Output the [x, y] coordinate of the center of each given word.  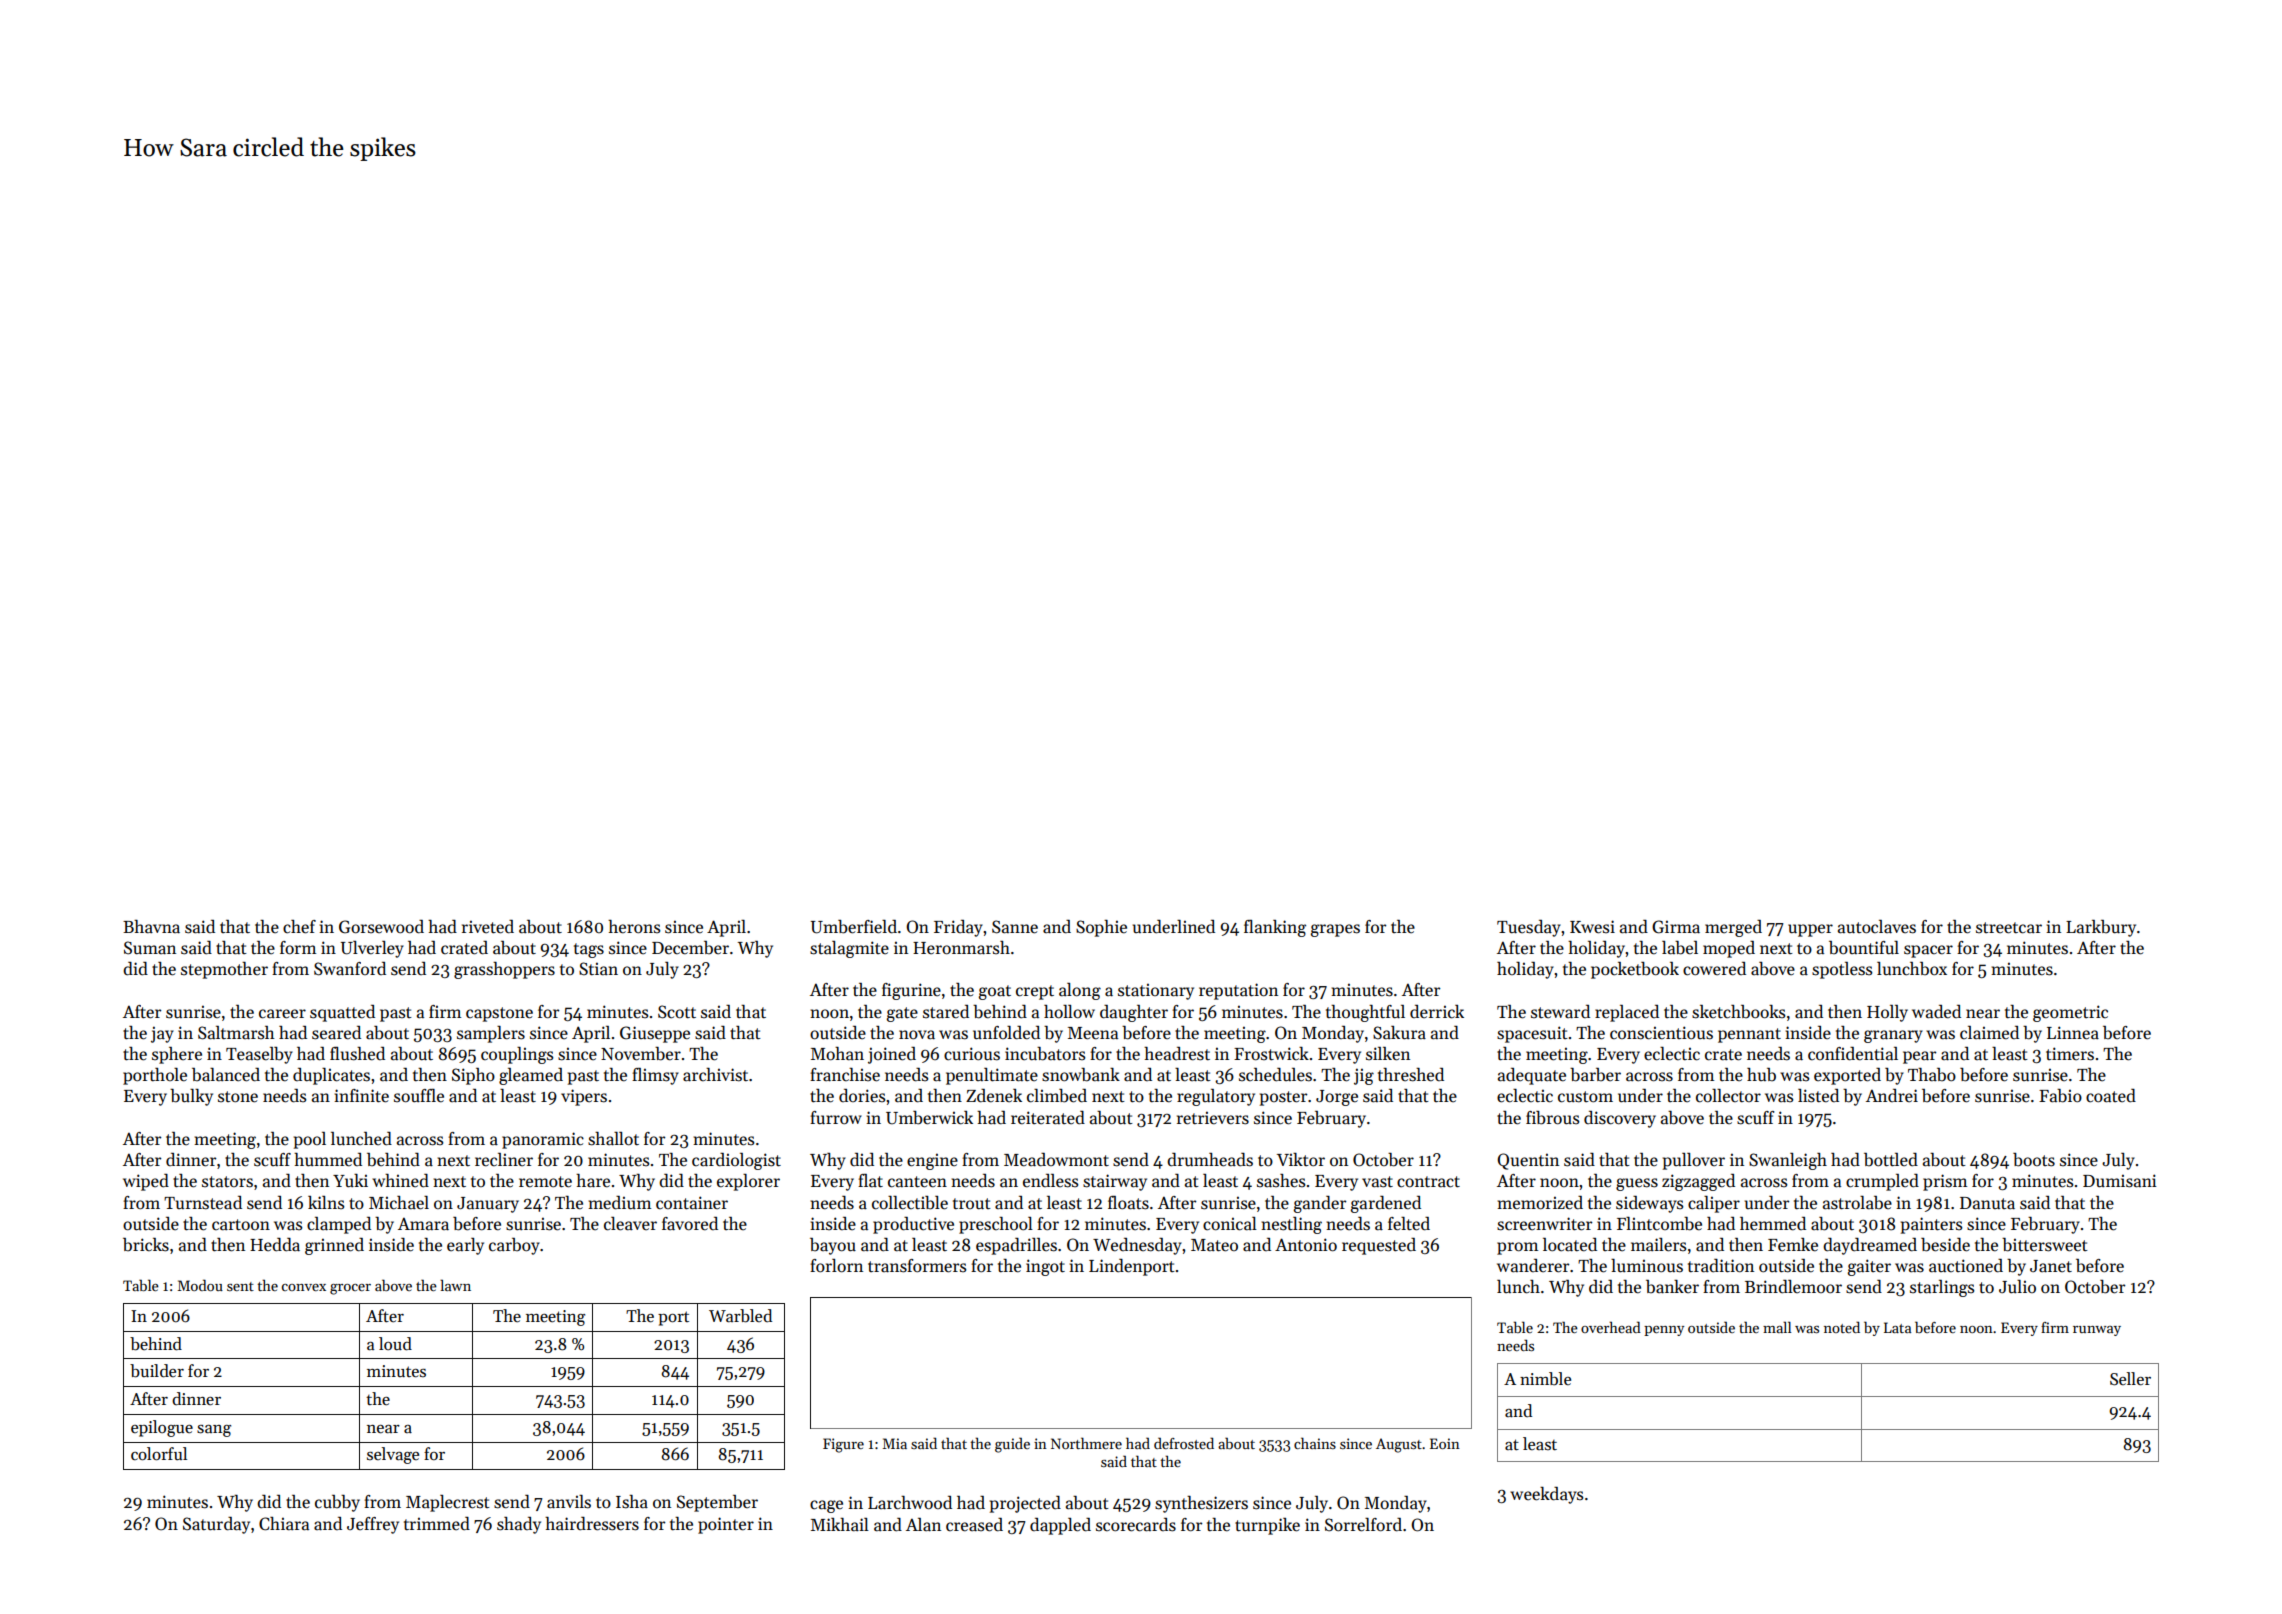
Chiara [284, 1524]
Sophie [1101, 928]
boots [2034, 1160]
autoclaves [1877, 927]
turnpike [1267, 1526]
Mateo [1214, 1245]
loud [395, 1344]
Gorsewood [381, 927]
